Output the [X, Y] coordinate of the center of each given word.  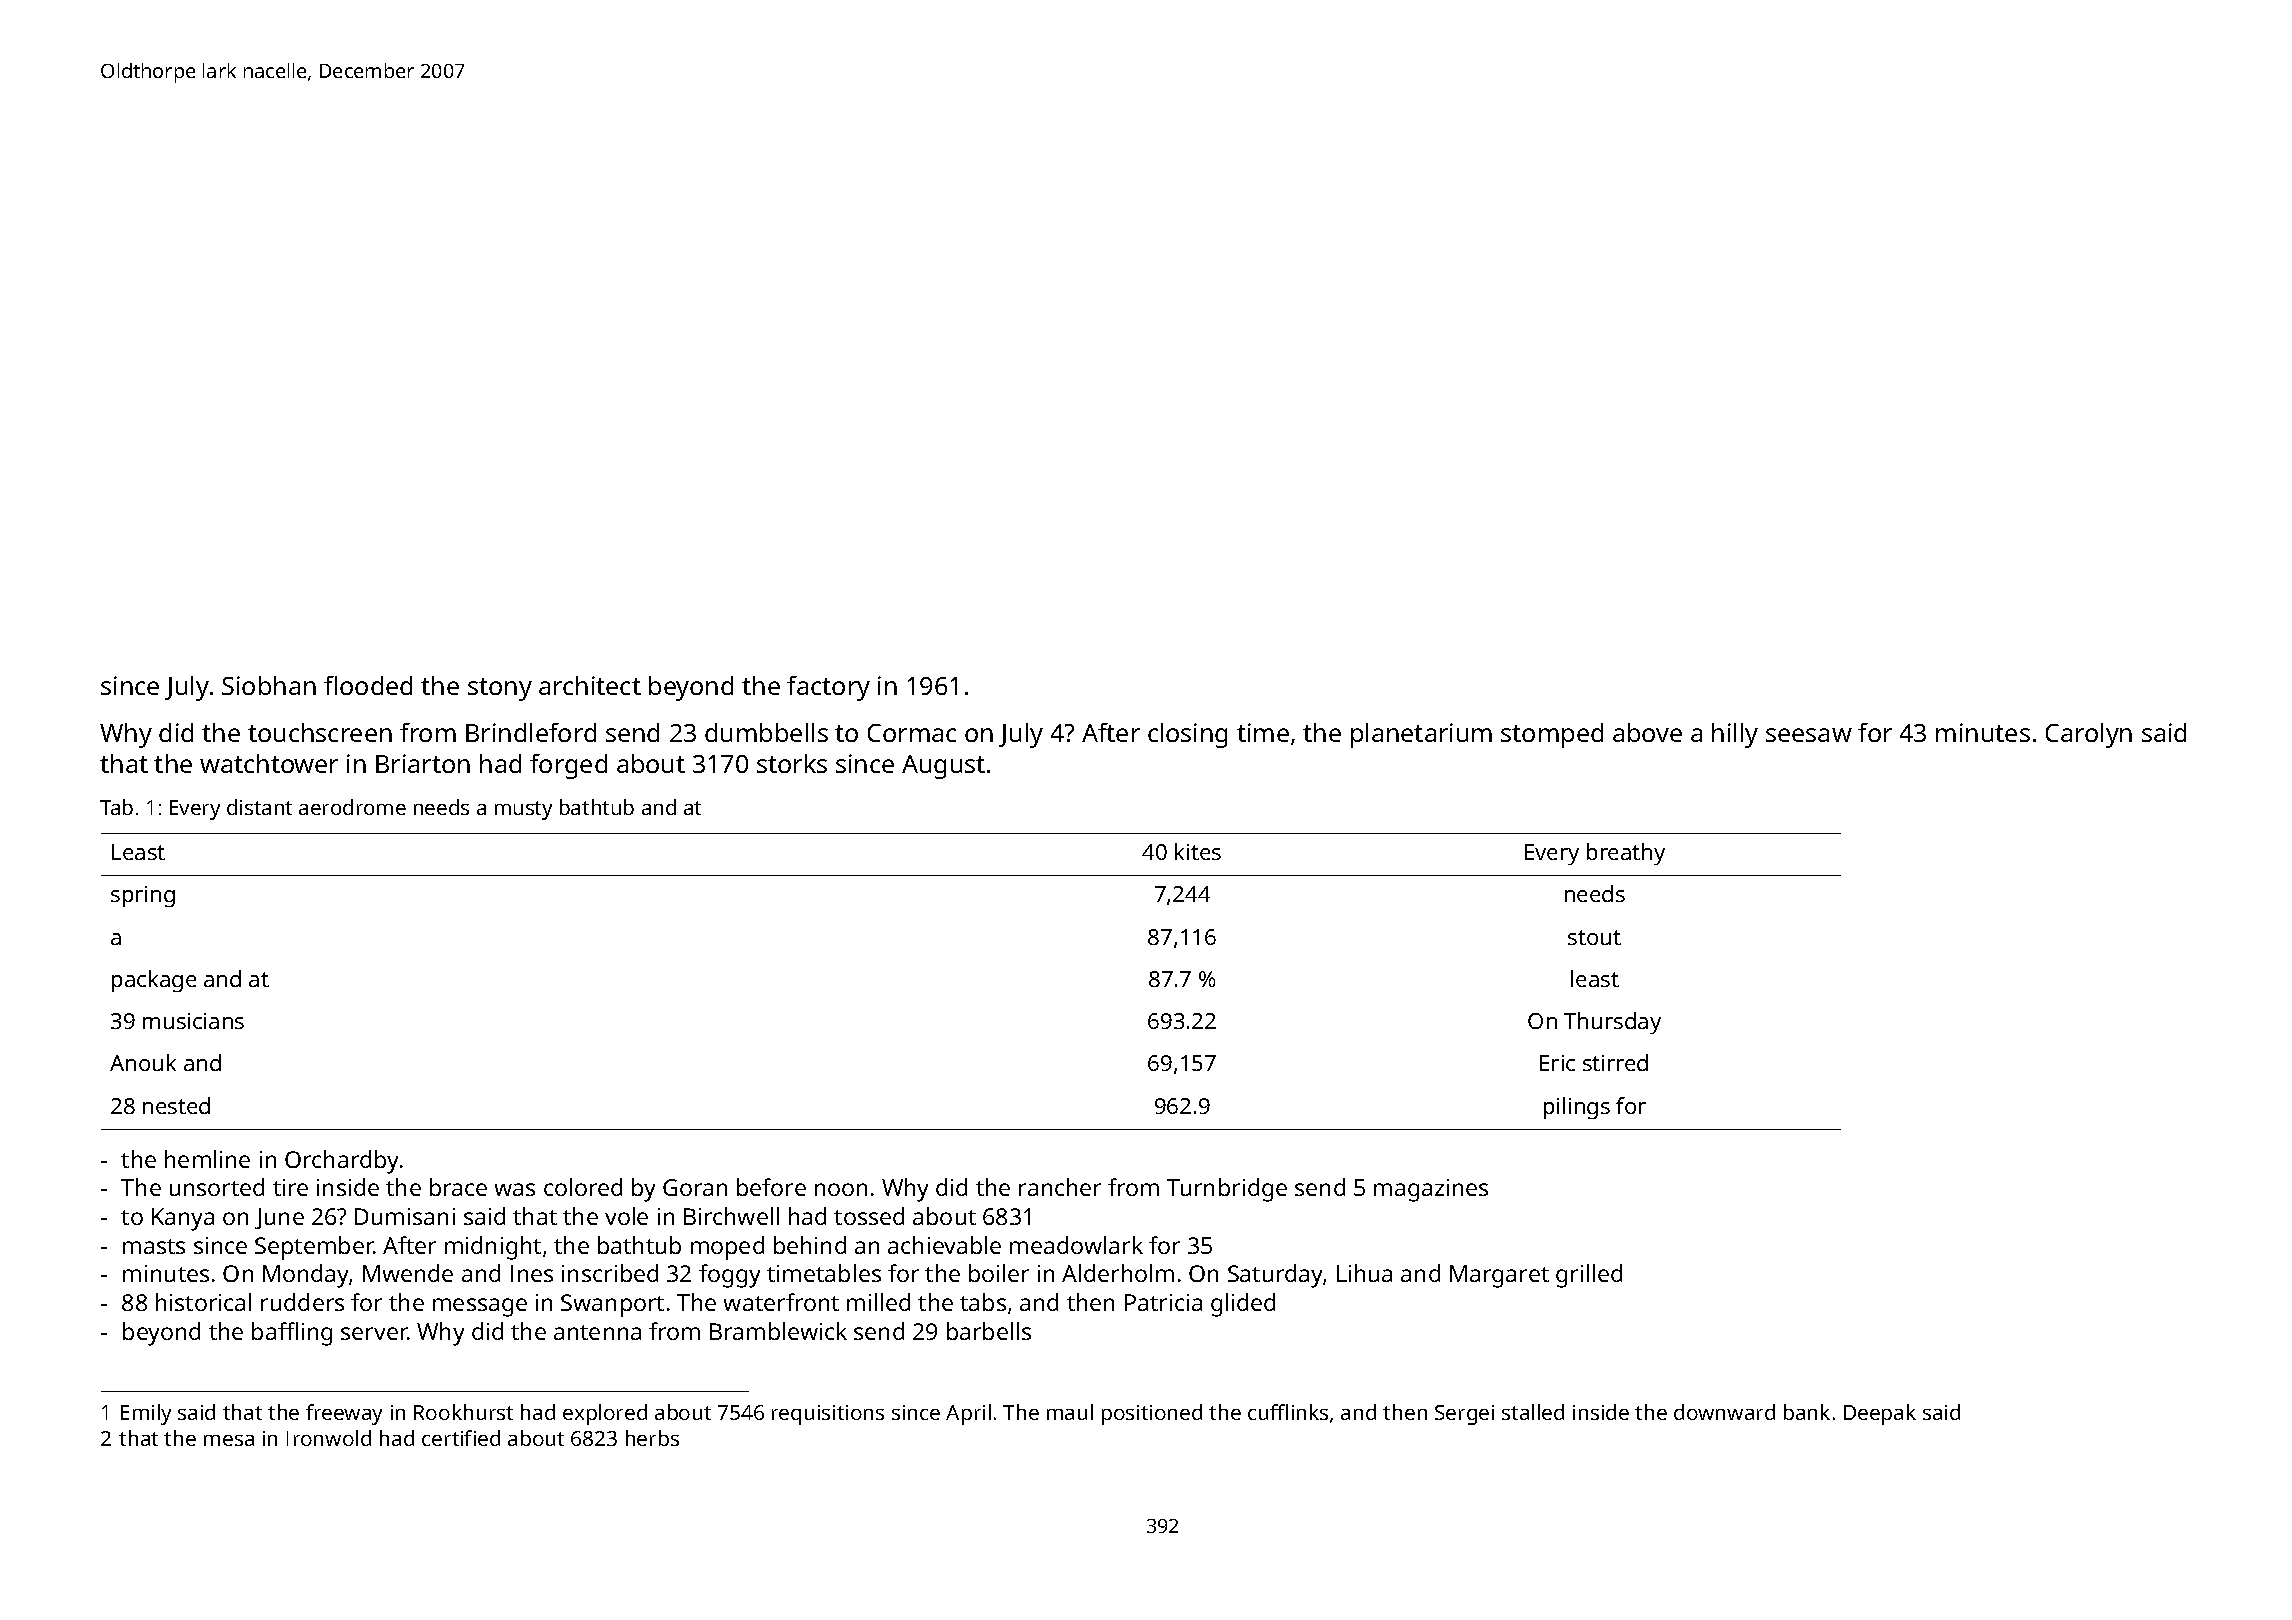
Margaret [1499, 1276]
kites [1198, 851]
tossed [869, 1216]
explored [605, 1414]
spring [143, 896]
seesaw [1809, 735]
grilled [1589, 1276]
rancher [1060, 1187]
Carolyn [2089, 735]
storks [792, 763]
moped [727, 1248]
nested [176, 1105]
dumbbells [766, 732]
